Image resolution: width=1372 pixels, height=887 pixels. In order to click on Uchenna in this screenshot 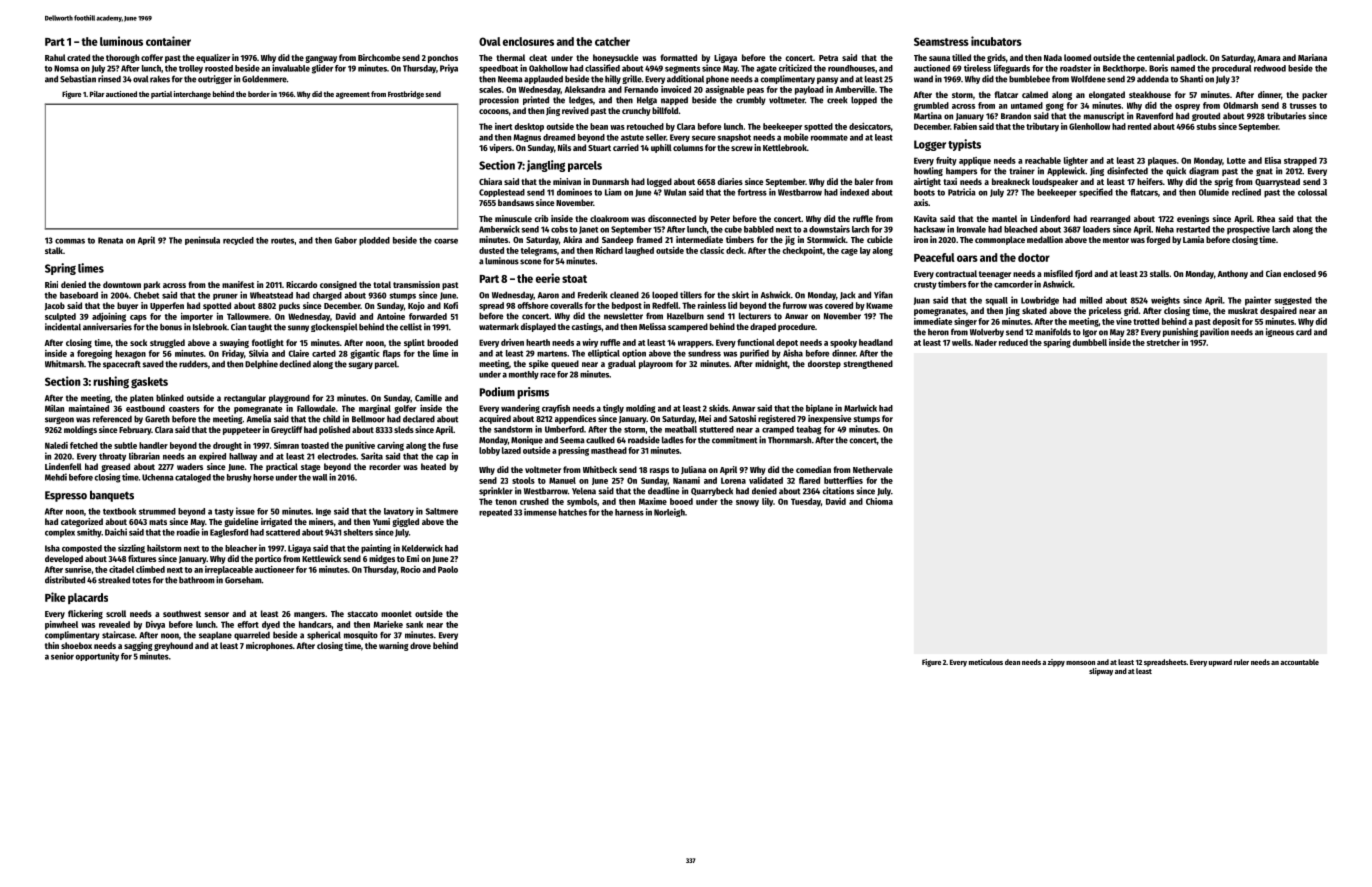, I will do `click(158, 477)`.
